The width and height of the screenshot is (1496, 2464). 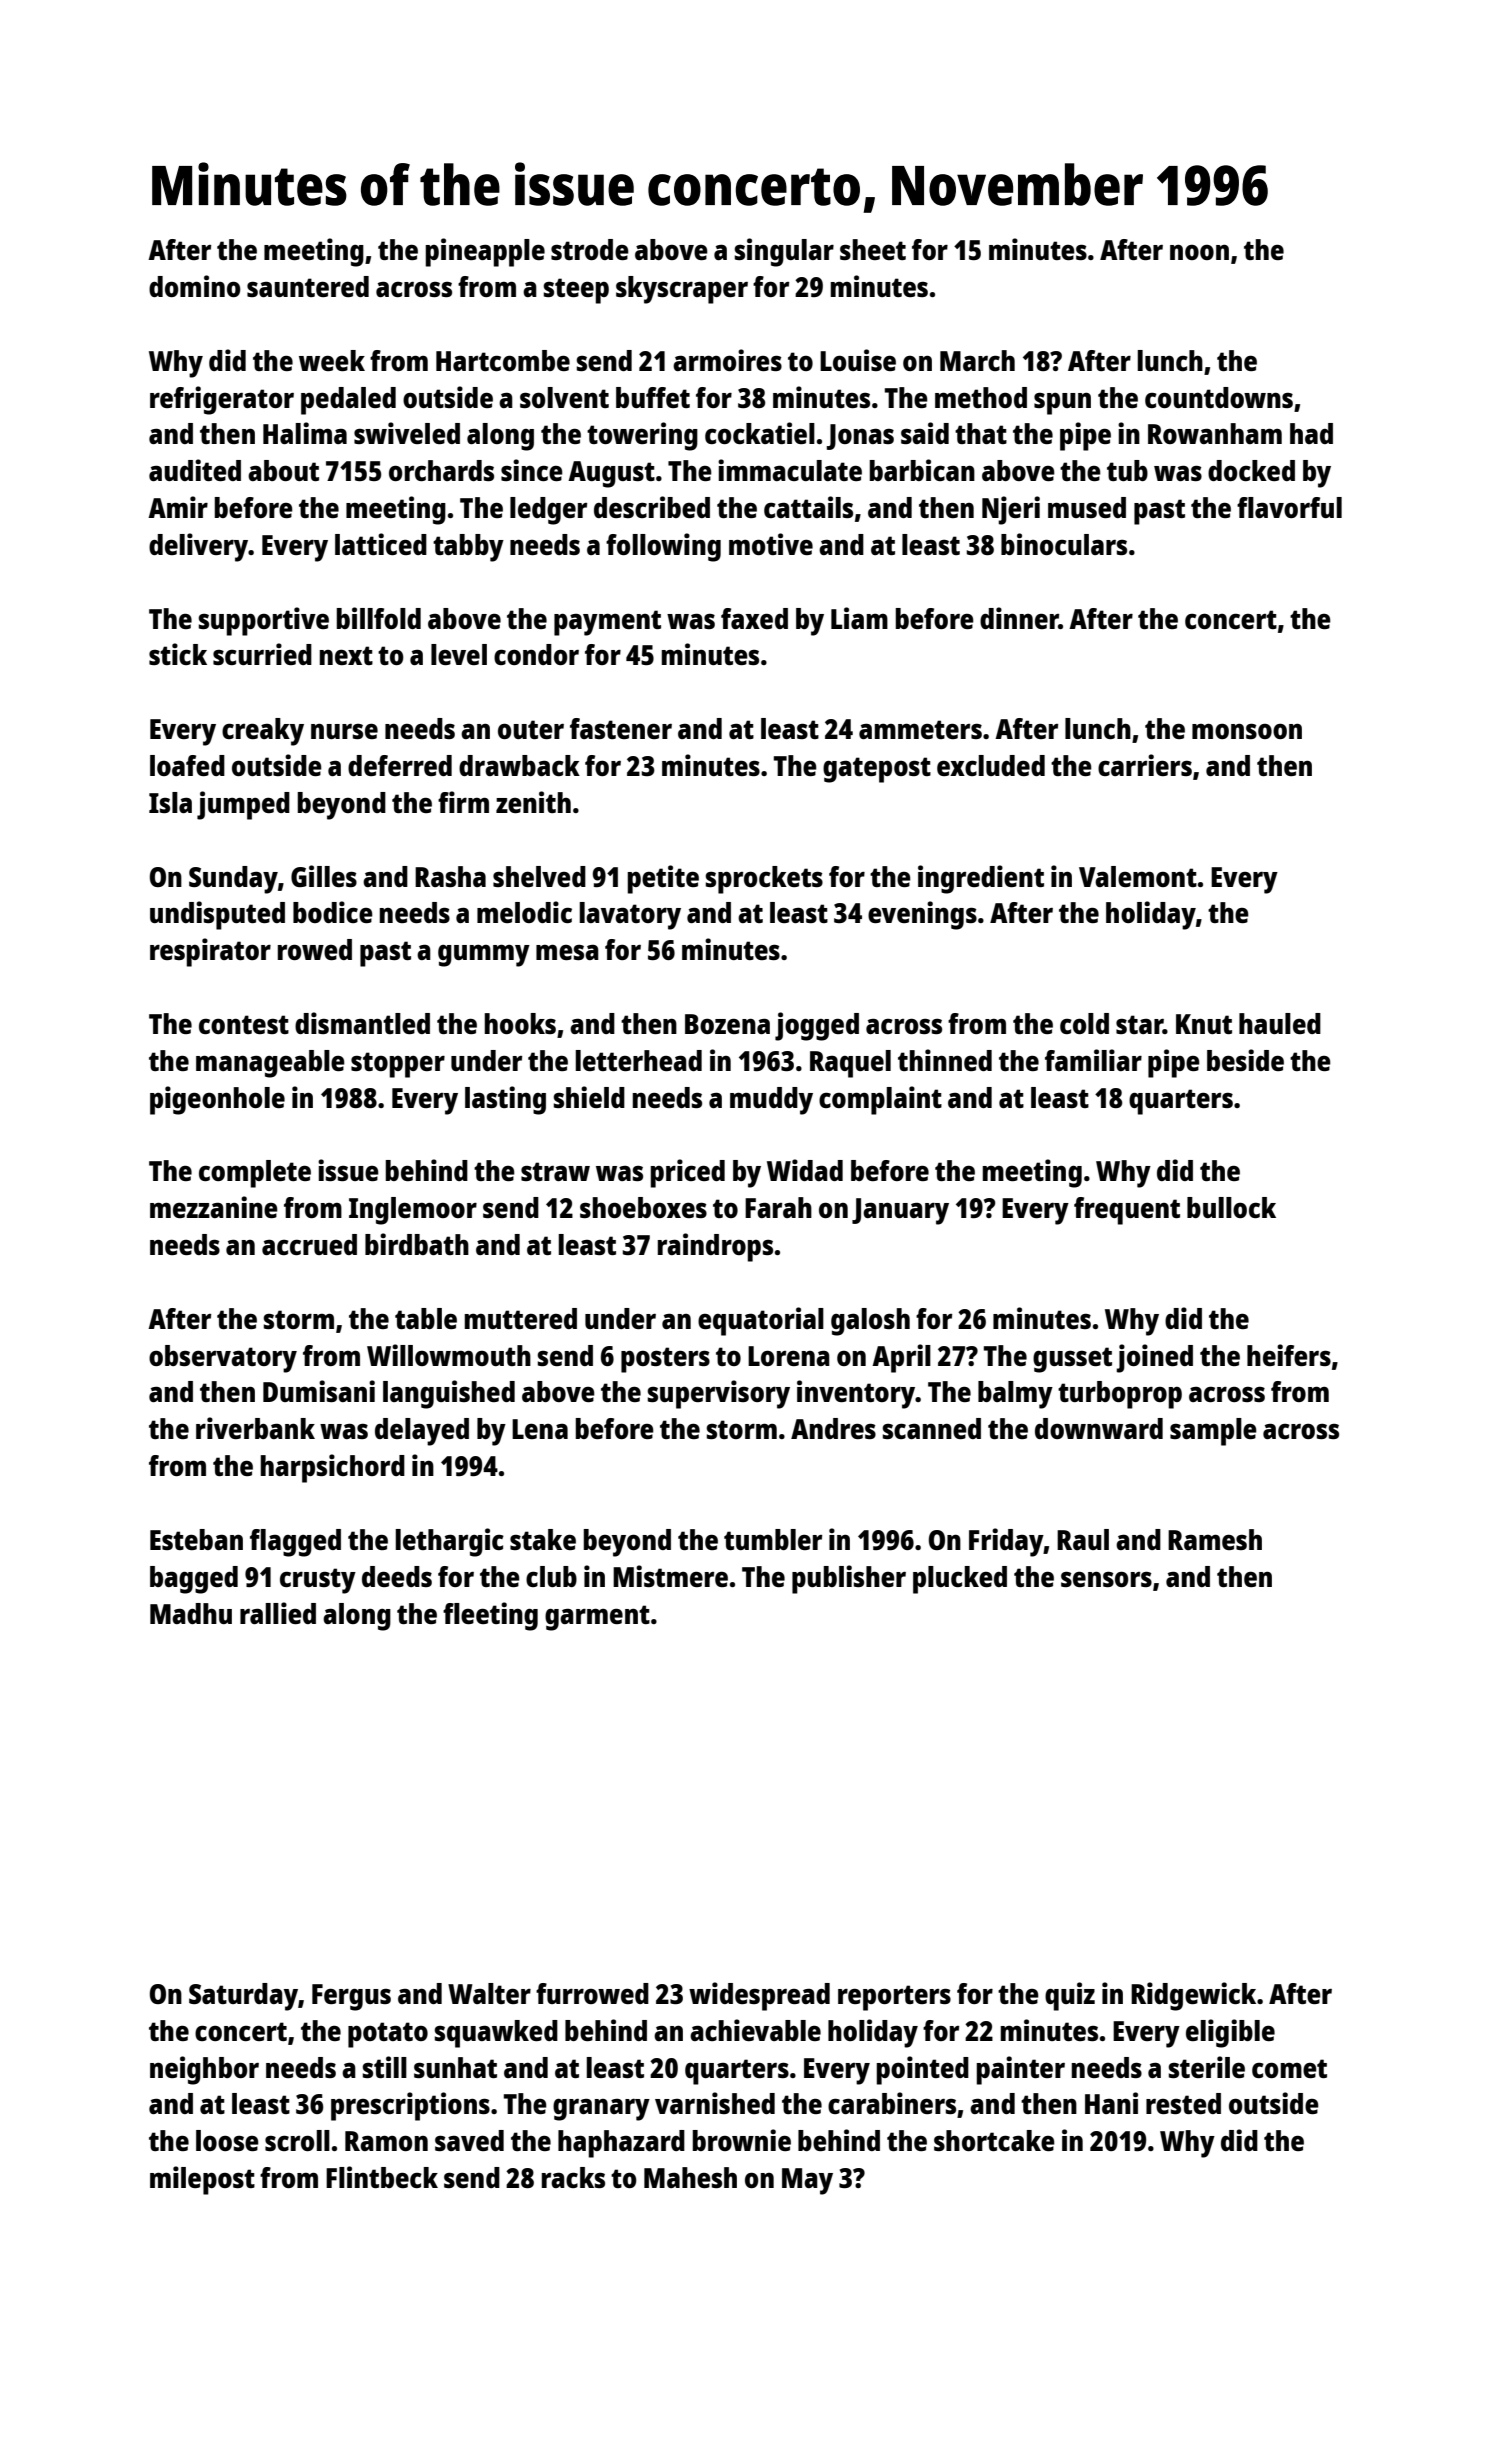 What do you see at coordinates (764, 880) in the screenshot?
I see `sprockets` at bounding box center [764, 880].
